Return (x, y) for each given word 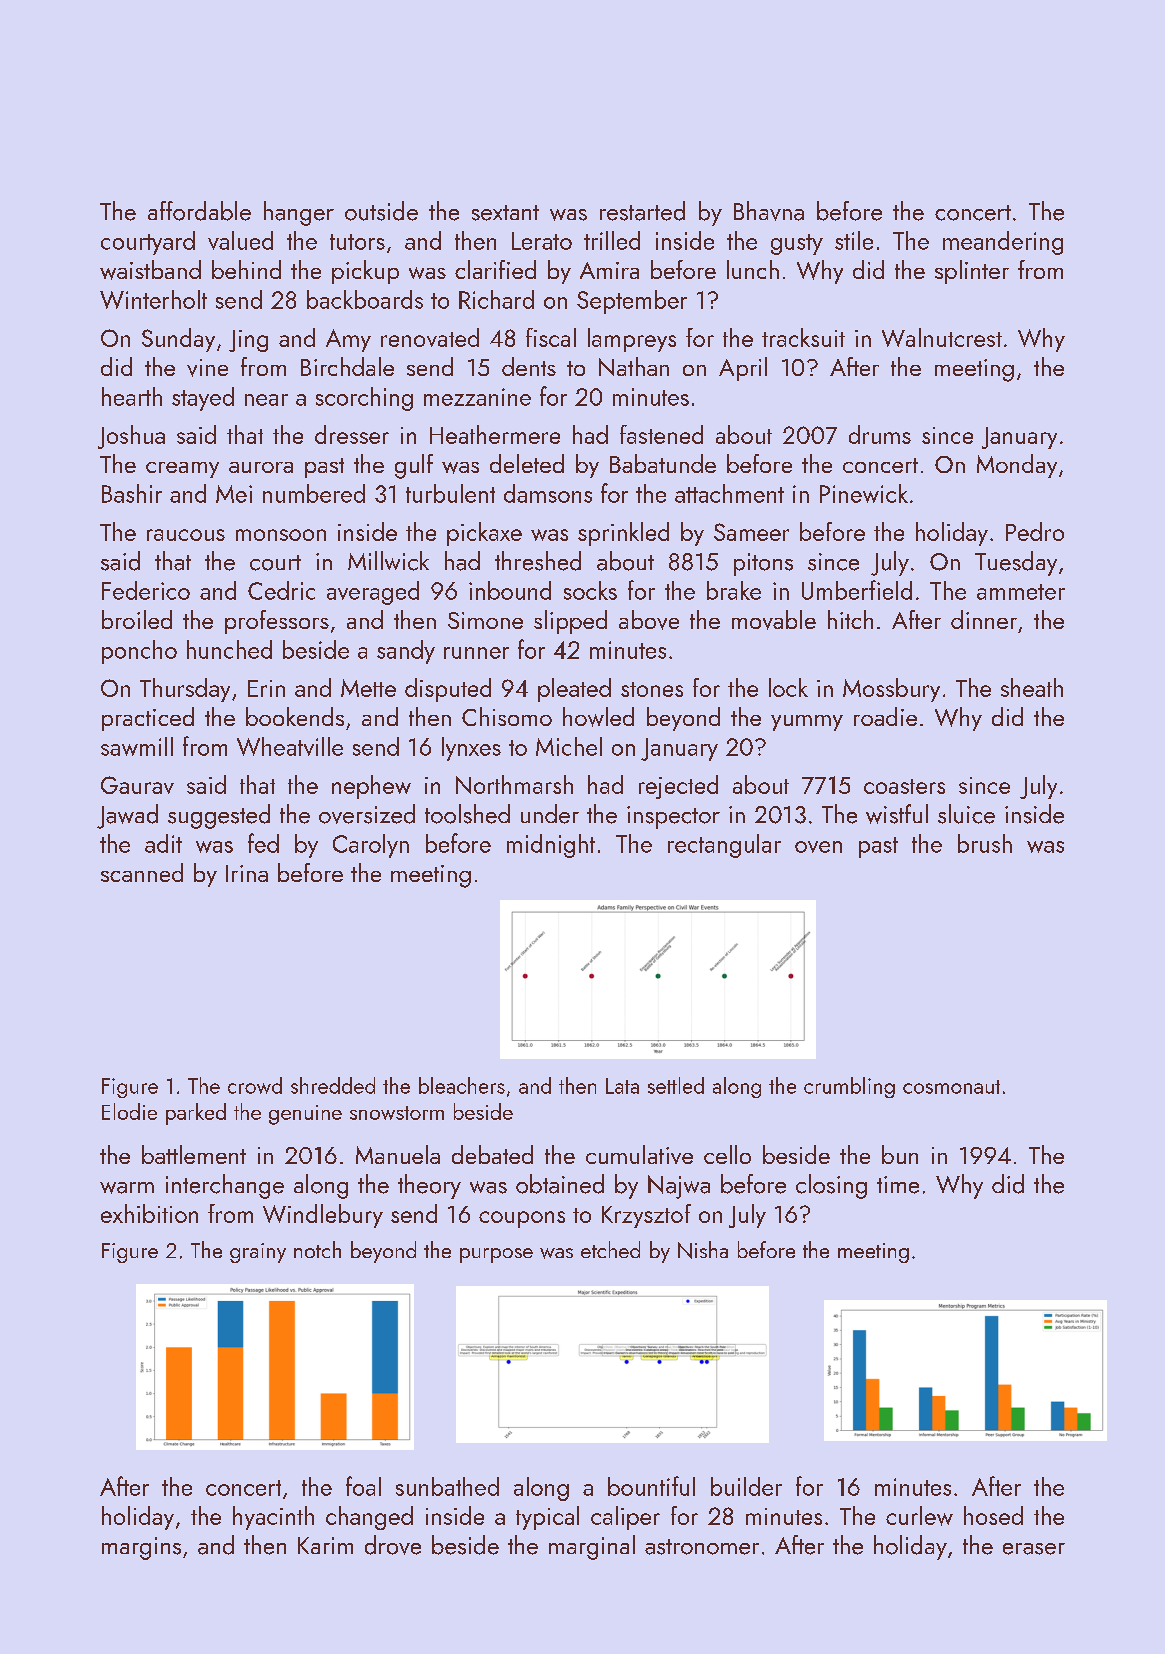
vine (207, 368)
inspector (673, 817)
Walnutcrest (942, 337)
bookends (295, 716)
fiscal (551, 337)
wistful (897, 814)
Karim (325, 1545)
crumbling (849, 1087)
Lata (622, 1086)
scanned (142, 872)
